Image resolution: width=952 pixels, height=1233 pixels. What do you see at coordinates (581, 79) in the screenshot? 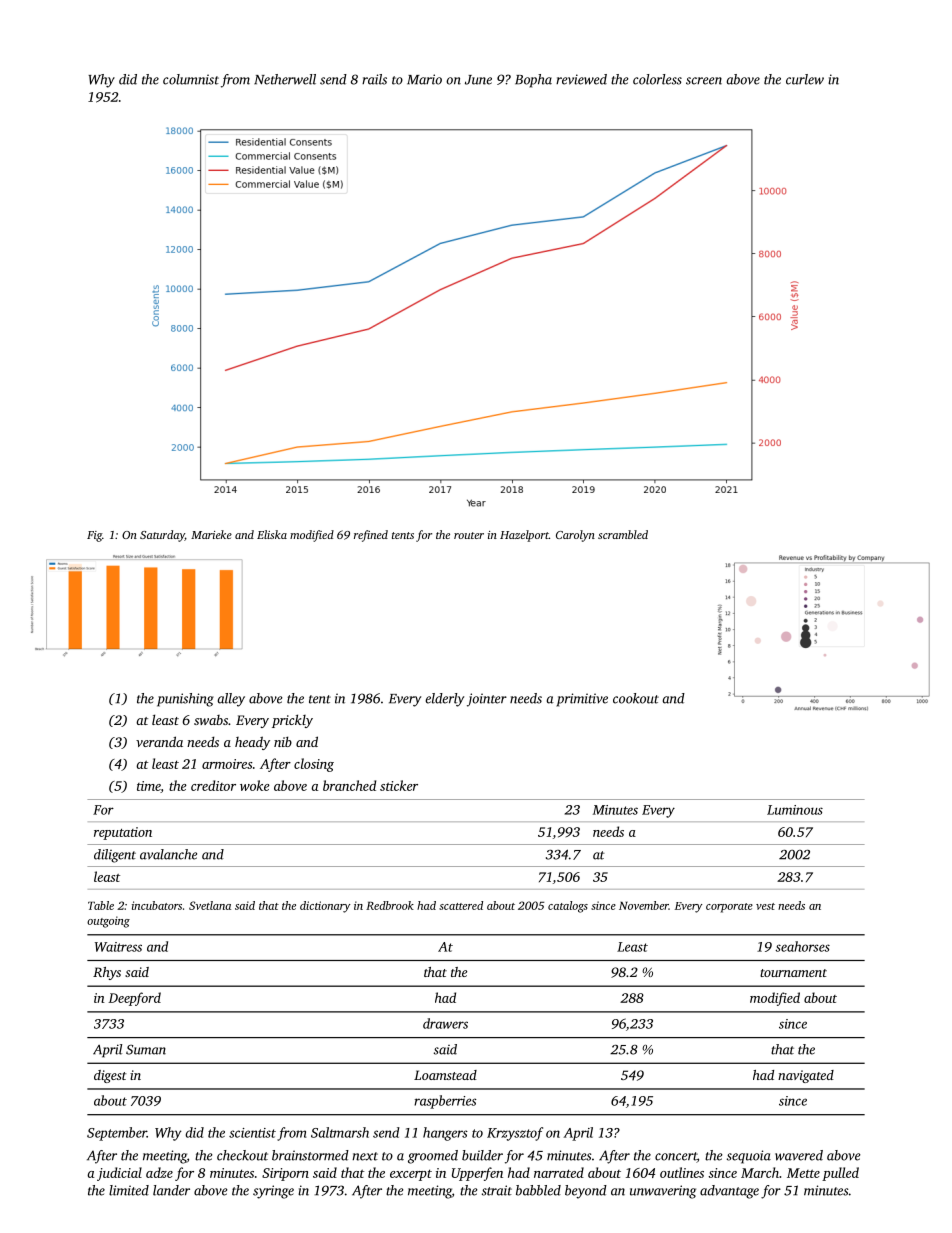
I see `reviewed` at bounding box center [581, 79].
